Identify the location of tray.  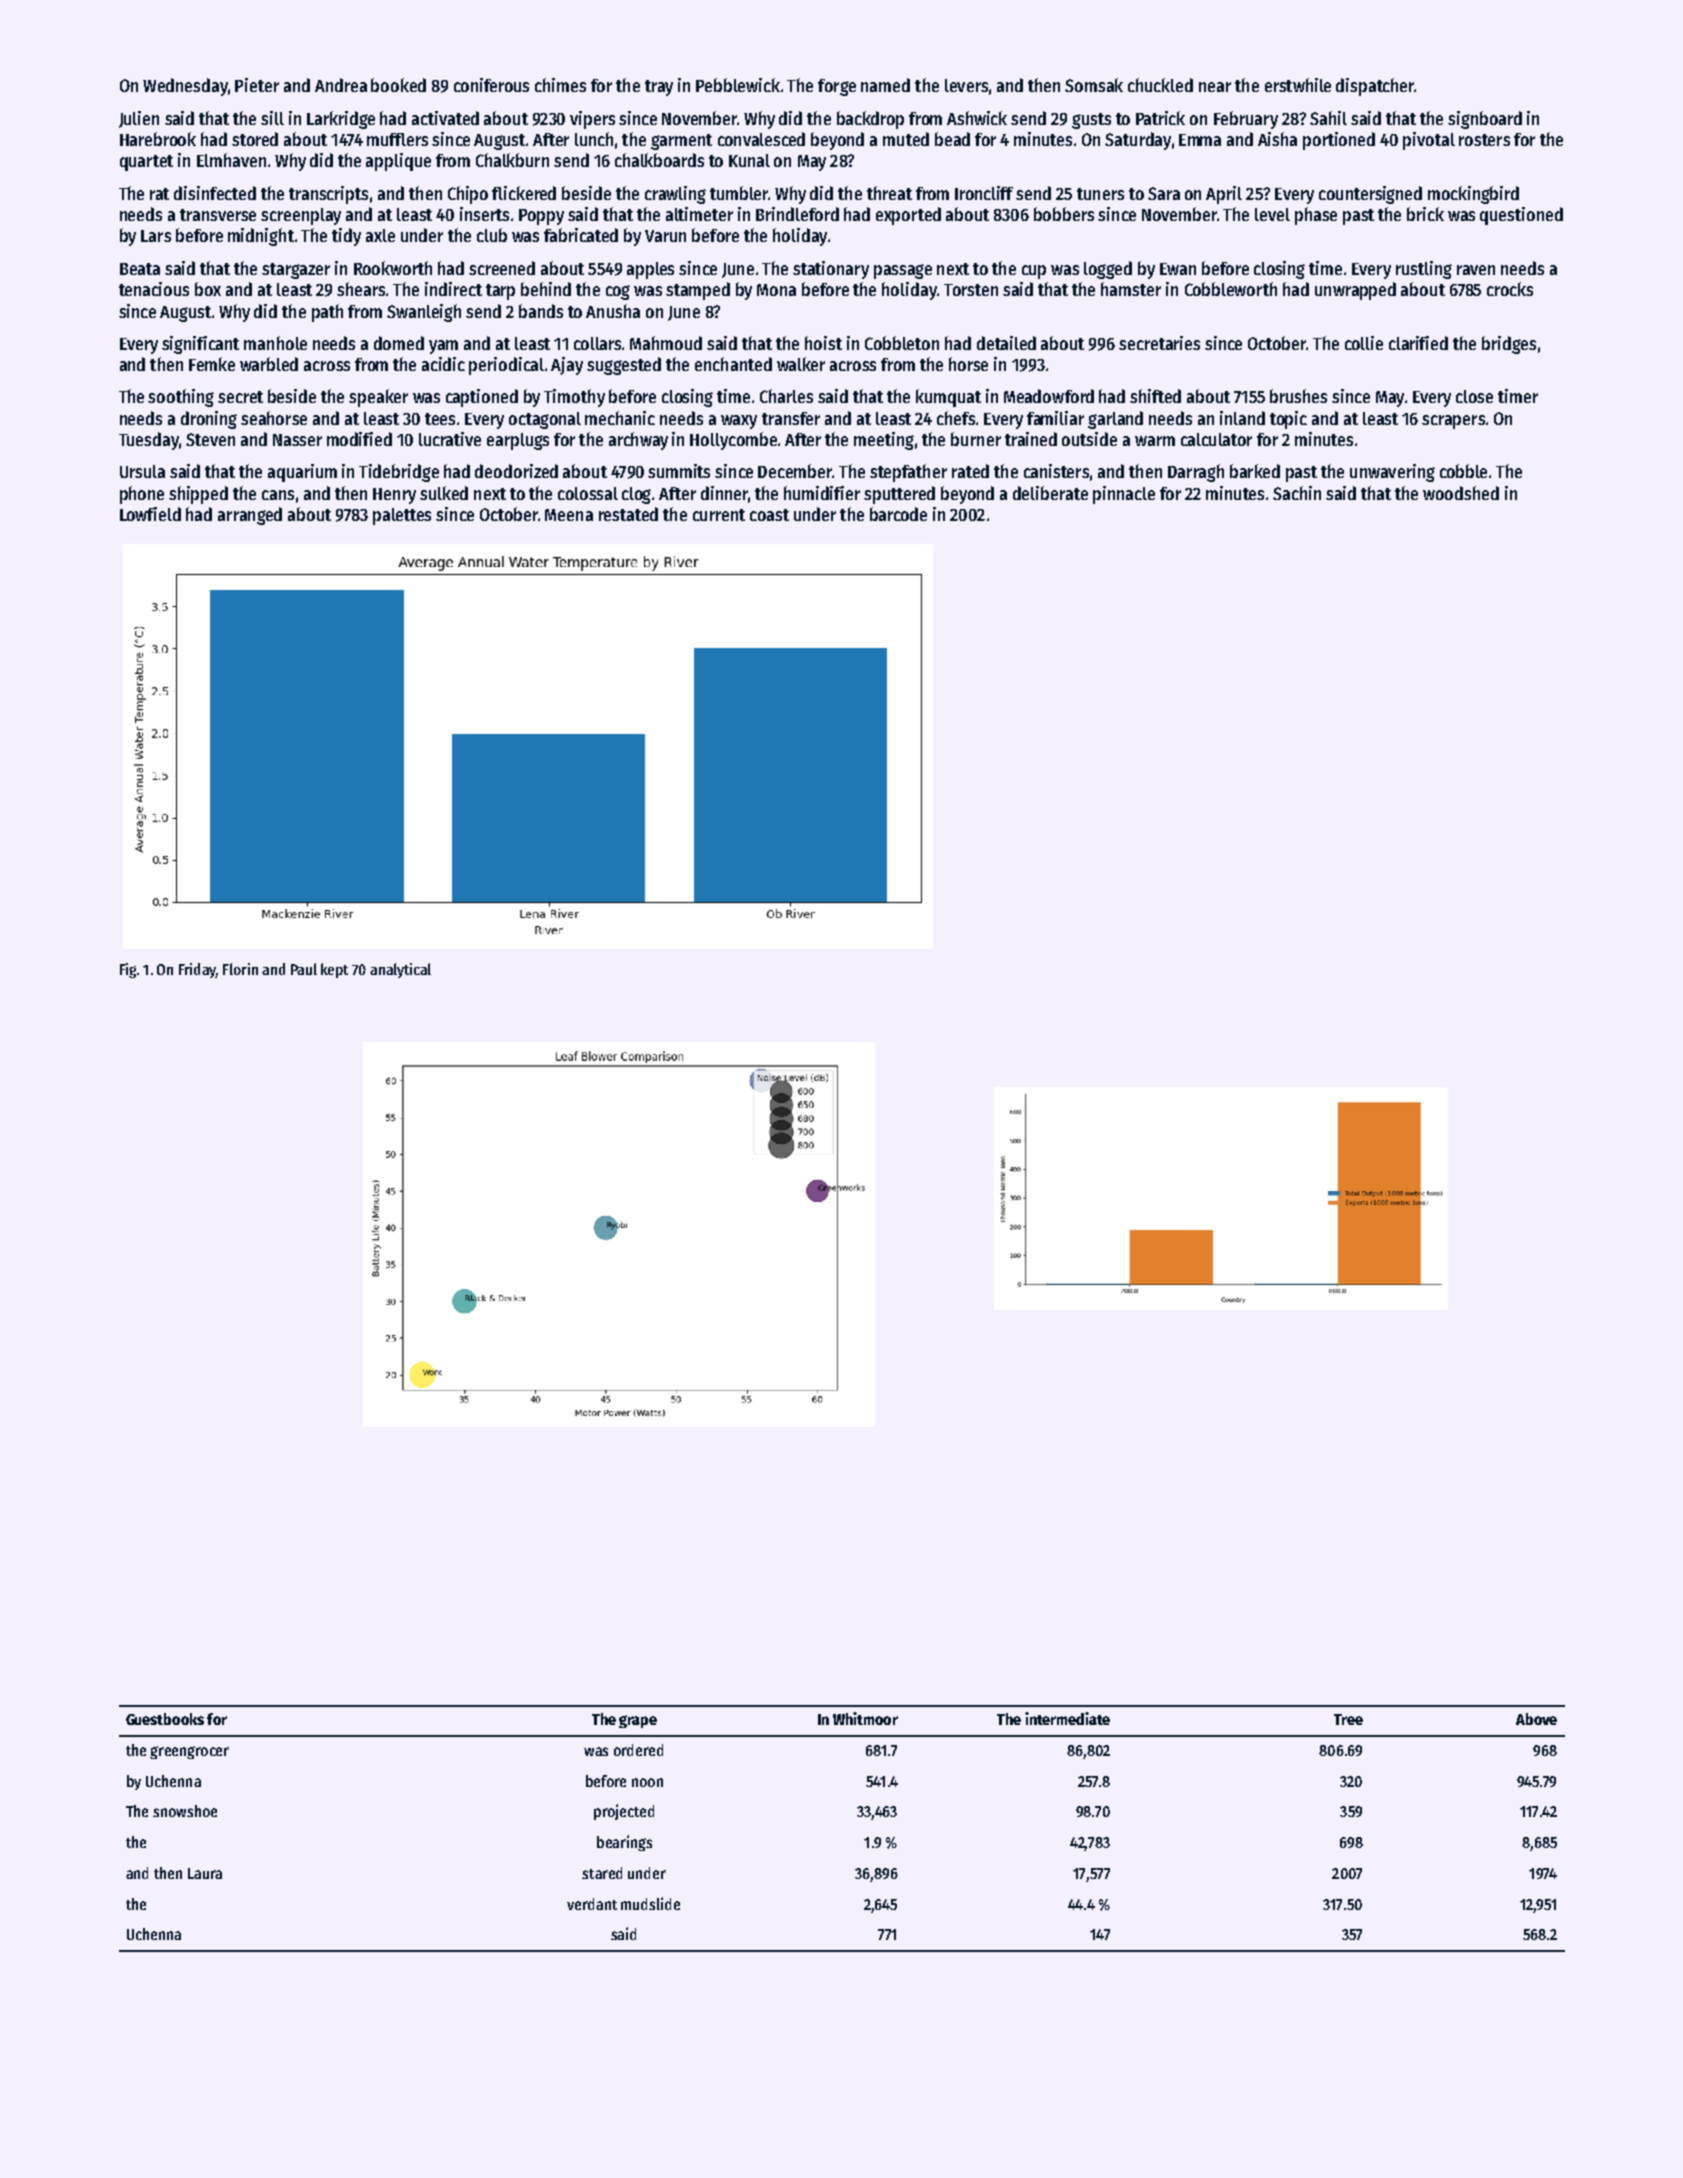
(659, 88).
